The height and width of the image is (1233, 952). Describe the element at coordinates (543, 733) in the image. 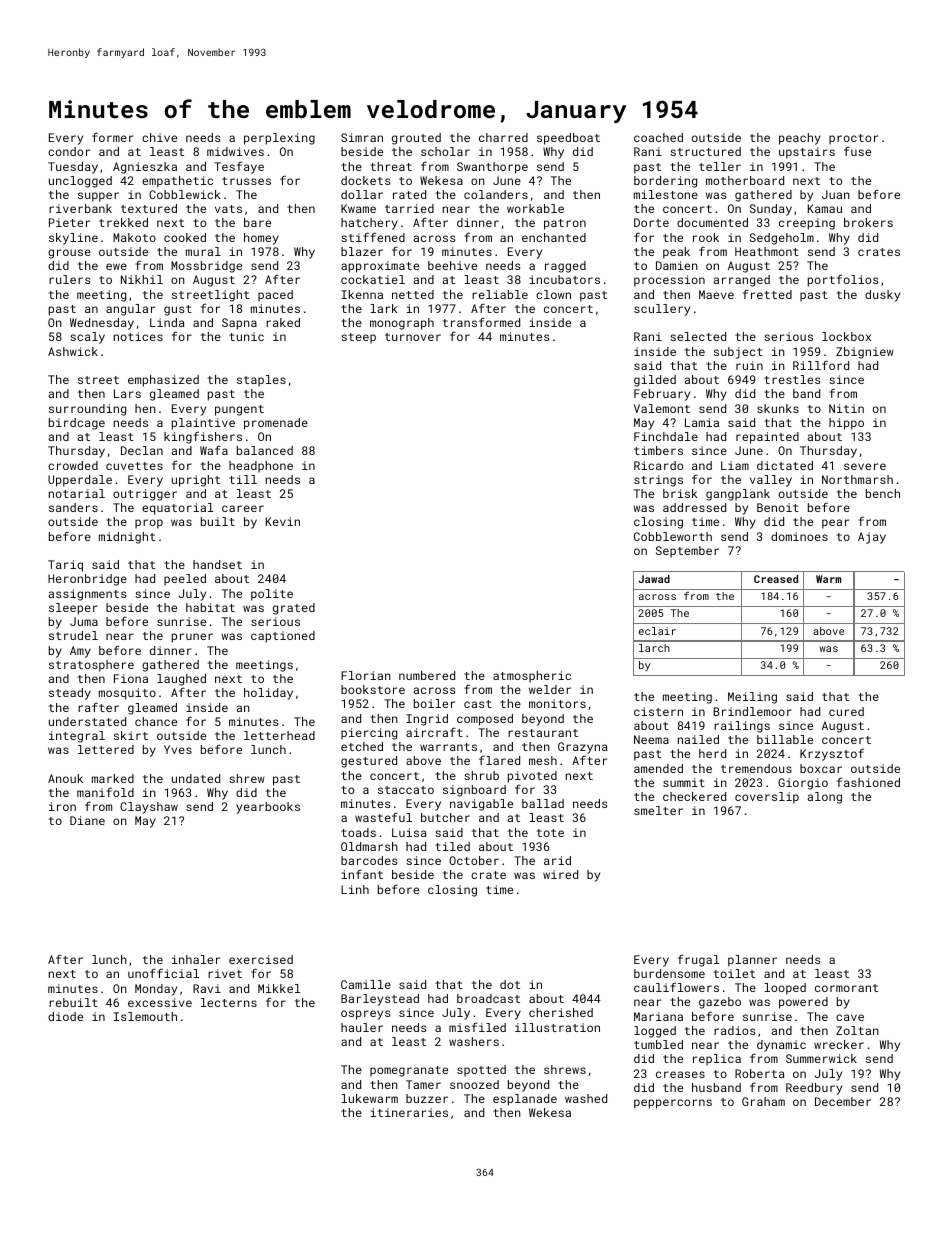

I see `restaurant` at that location.
